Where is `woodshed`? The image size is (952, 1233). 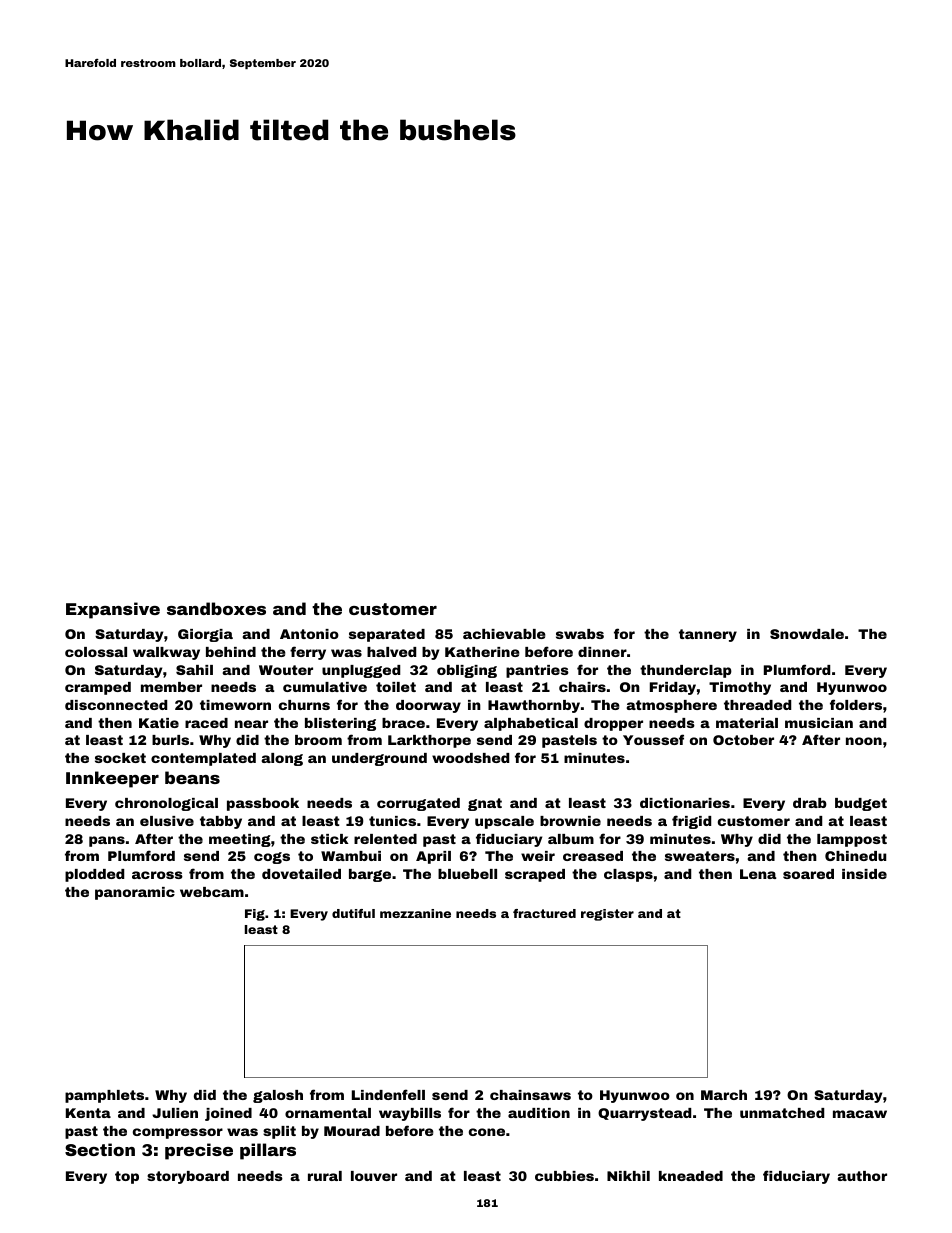
woodshed is located at coordinates (470, 758).
